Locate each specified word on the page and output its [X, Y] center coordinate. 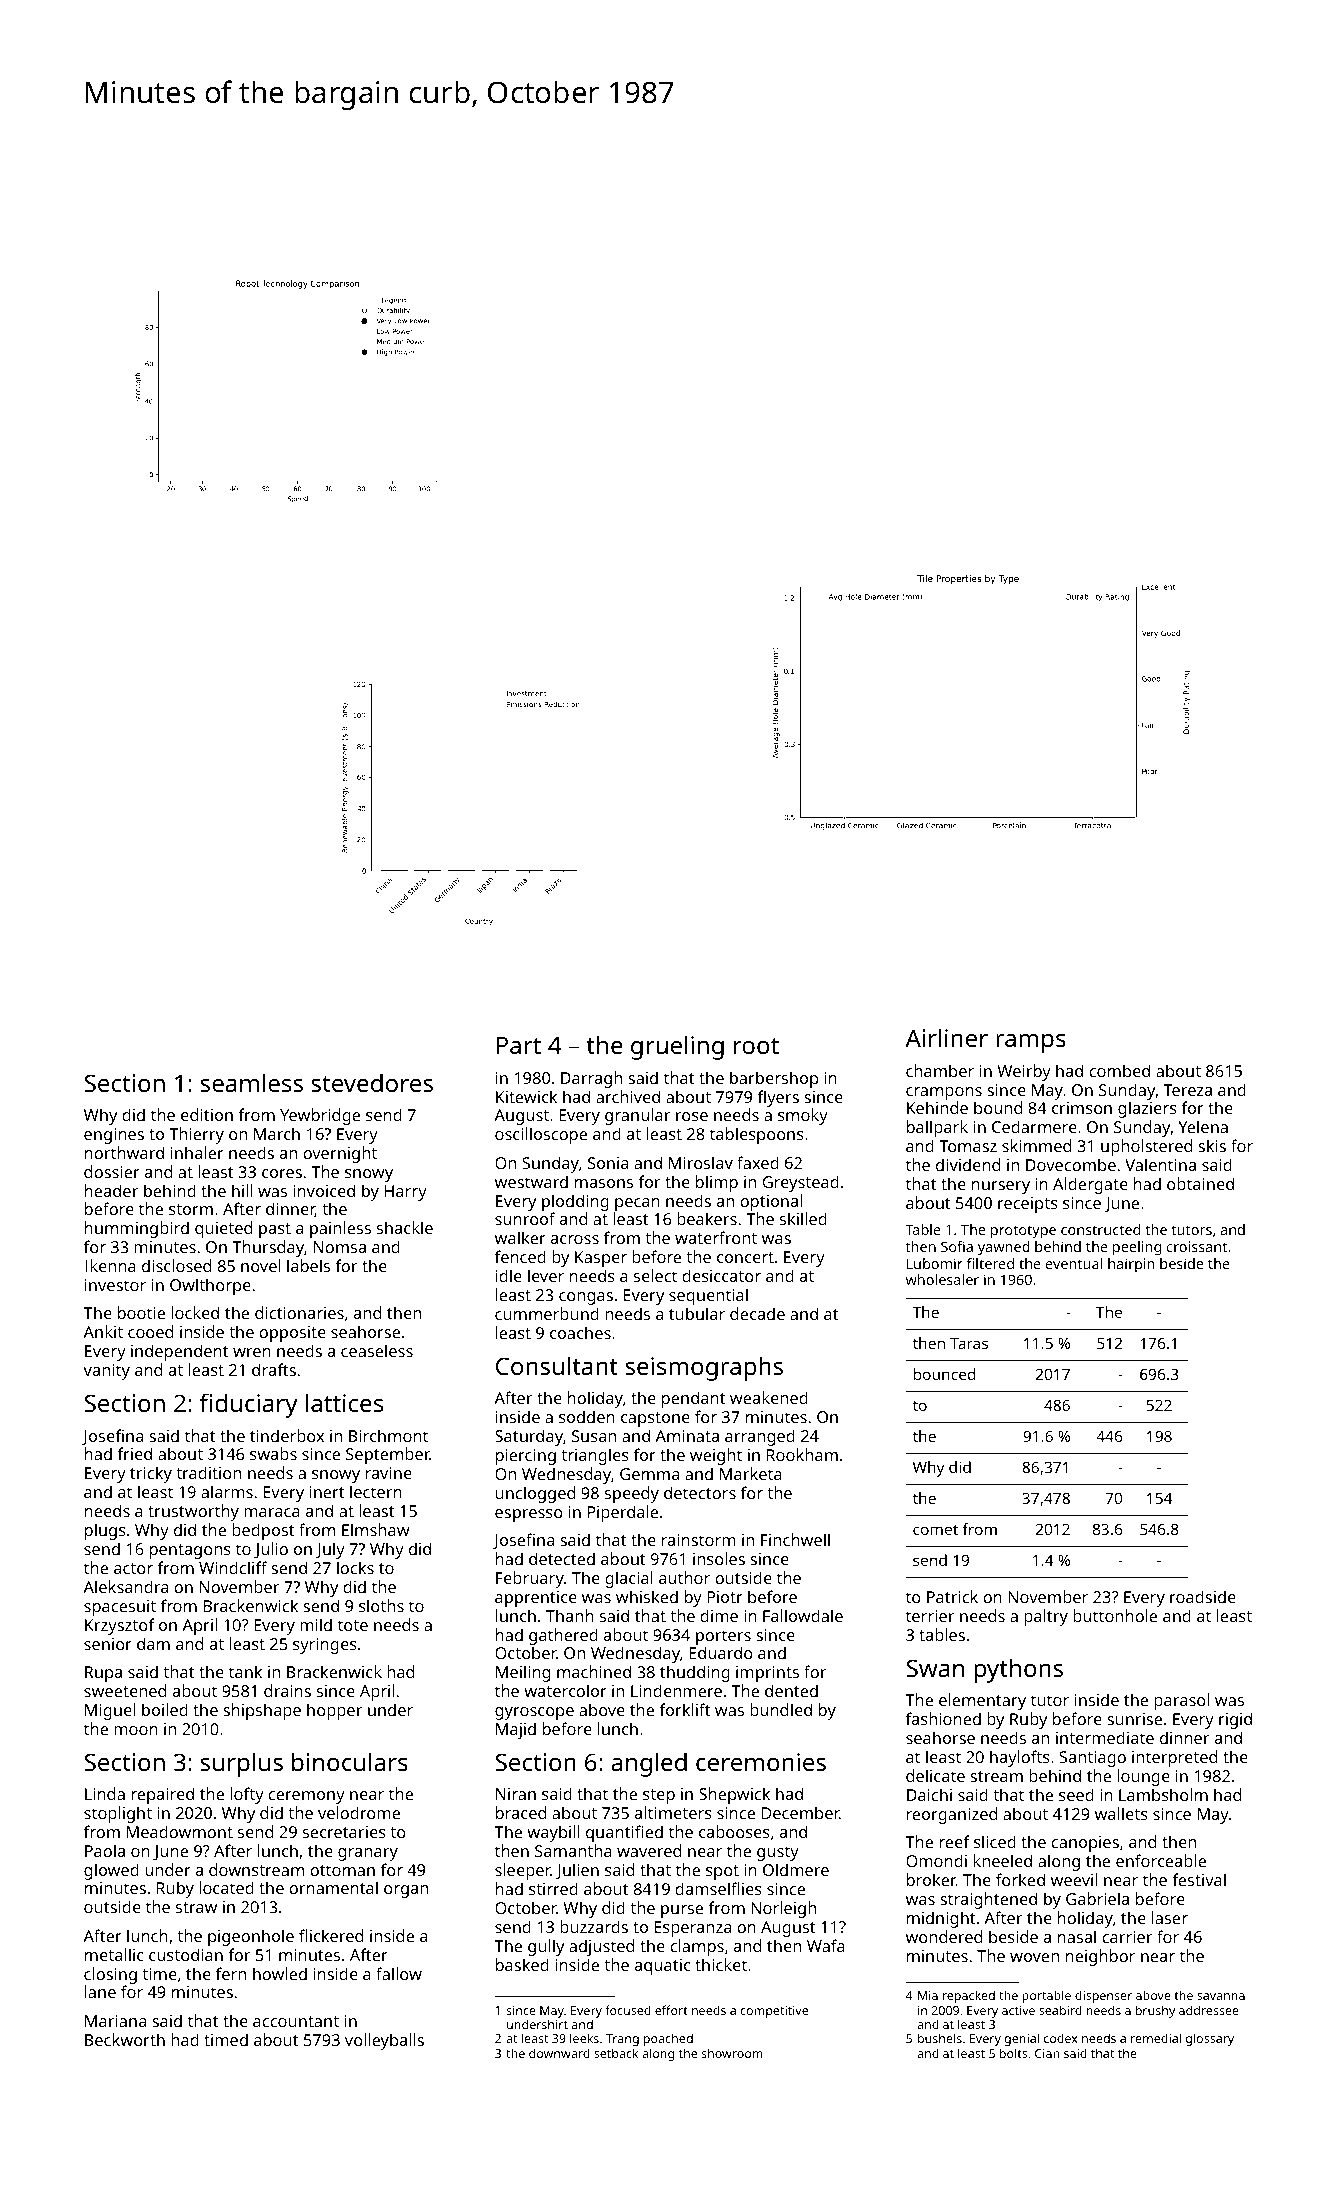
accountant [296, 2021]
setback [616, 2053]
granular [637, 1116]
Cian [1047, 2053]
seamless [252, 1082]
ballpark [937, 1128]
